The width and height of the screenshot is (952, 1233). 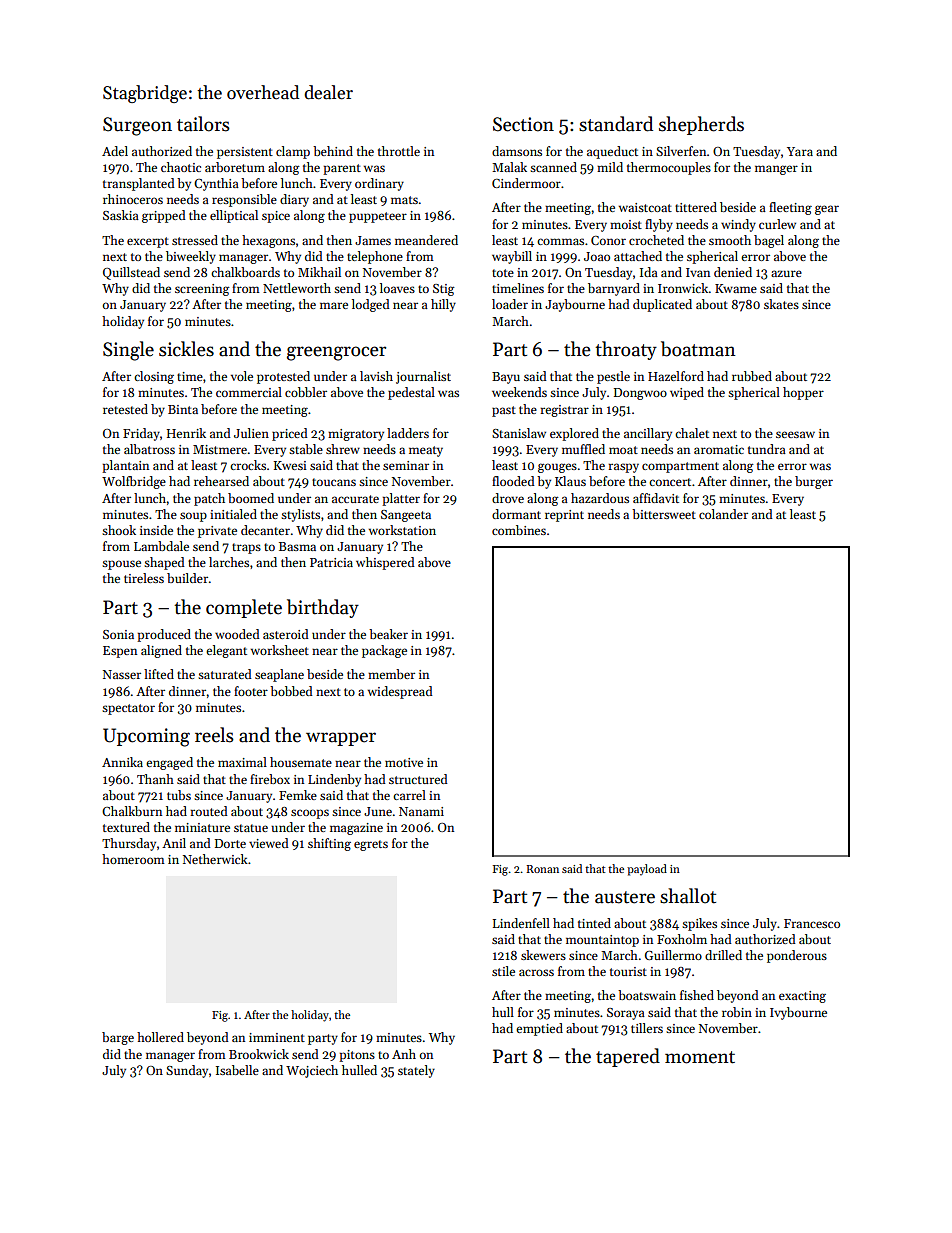 What do you see at coordinates (560, 241) in the screenshot?
I see `commas` at bounding box center [560, 241].
